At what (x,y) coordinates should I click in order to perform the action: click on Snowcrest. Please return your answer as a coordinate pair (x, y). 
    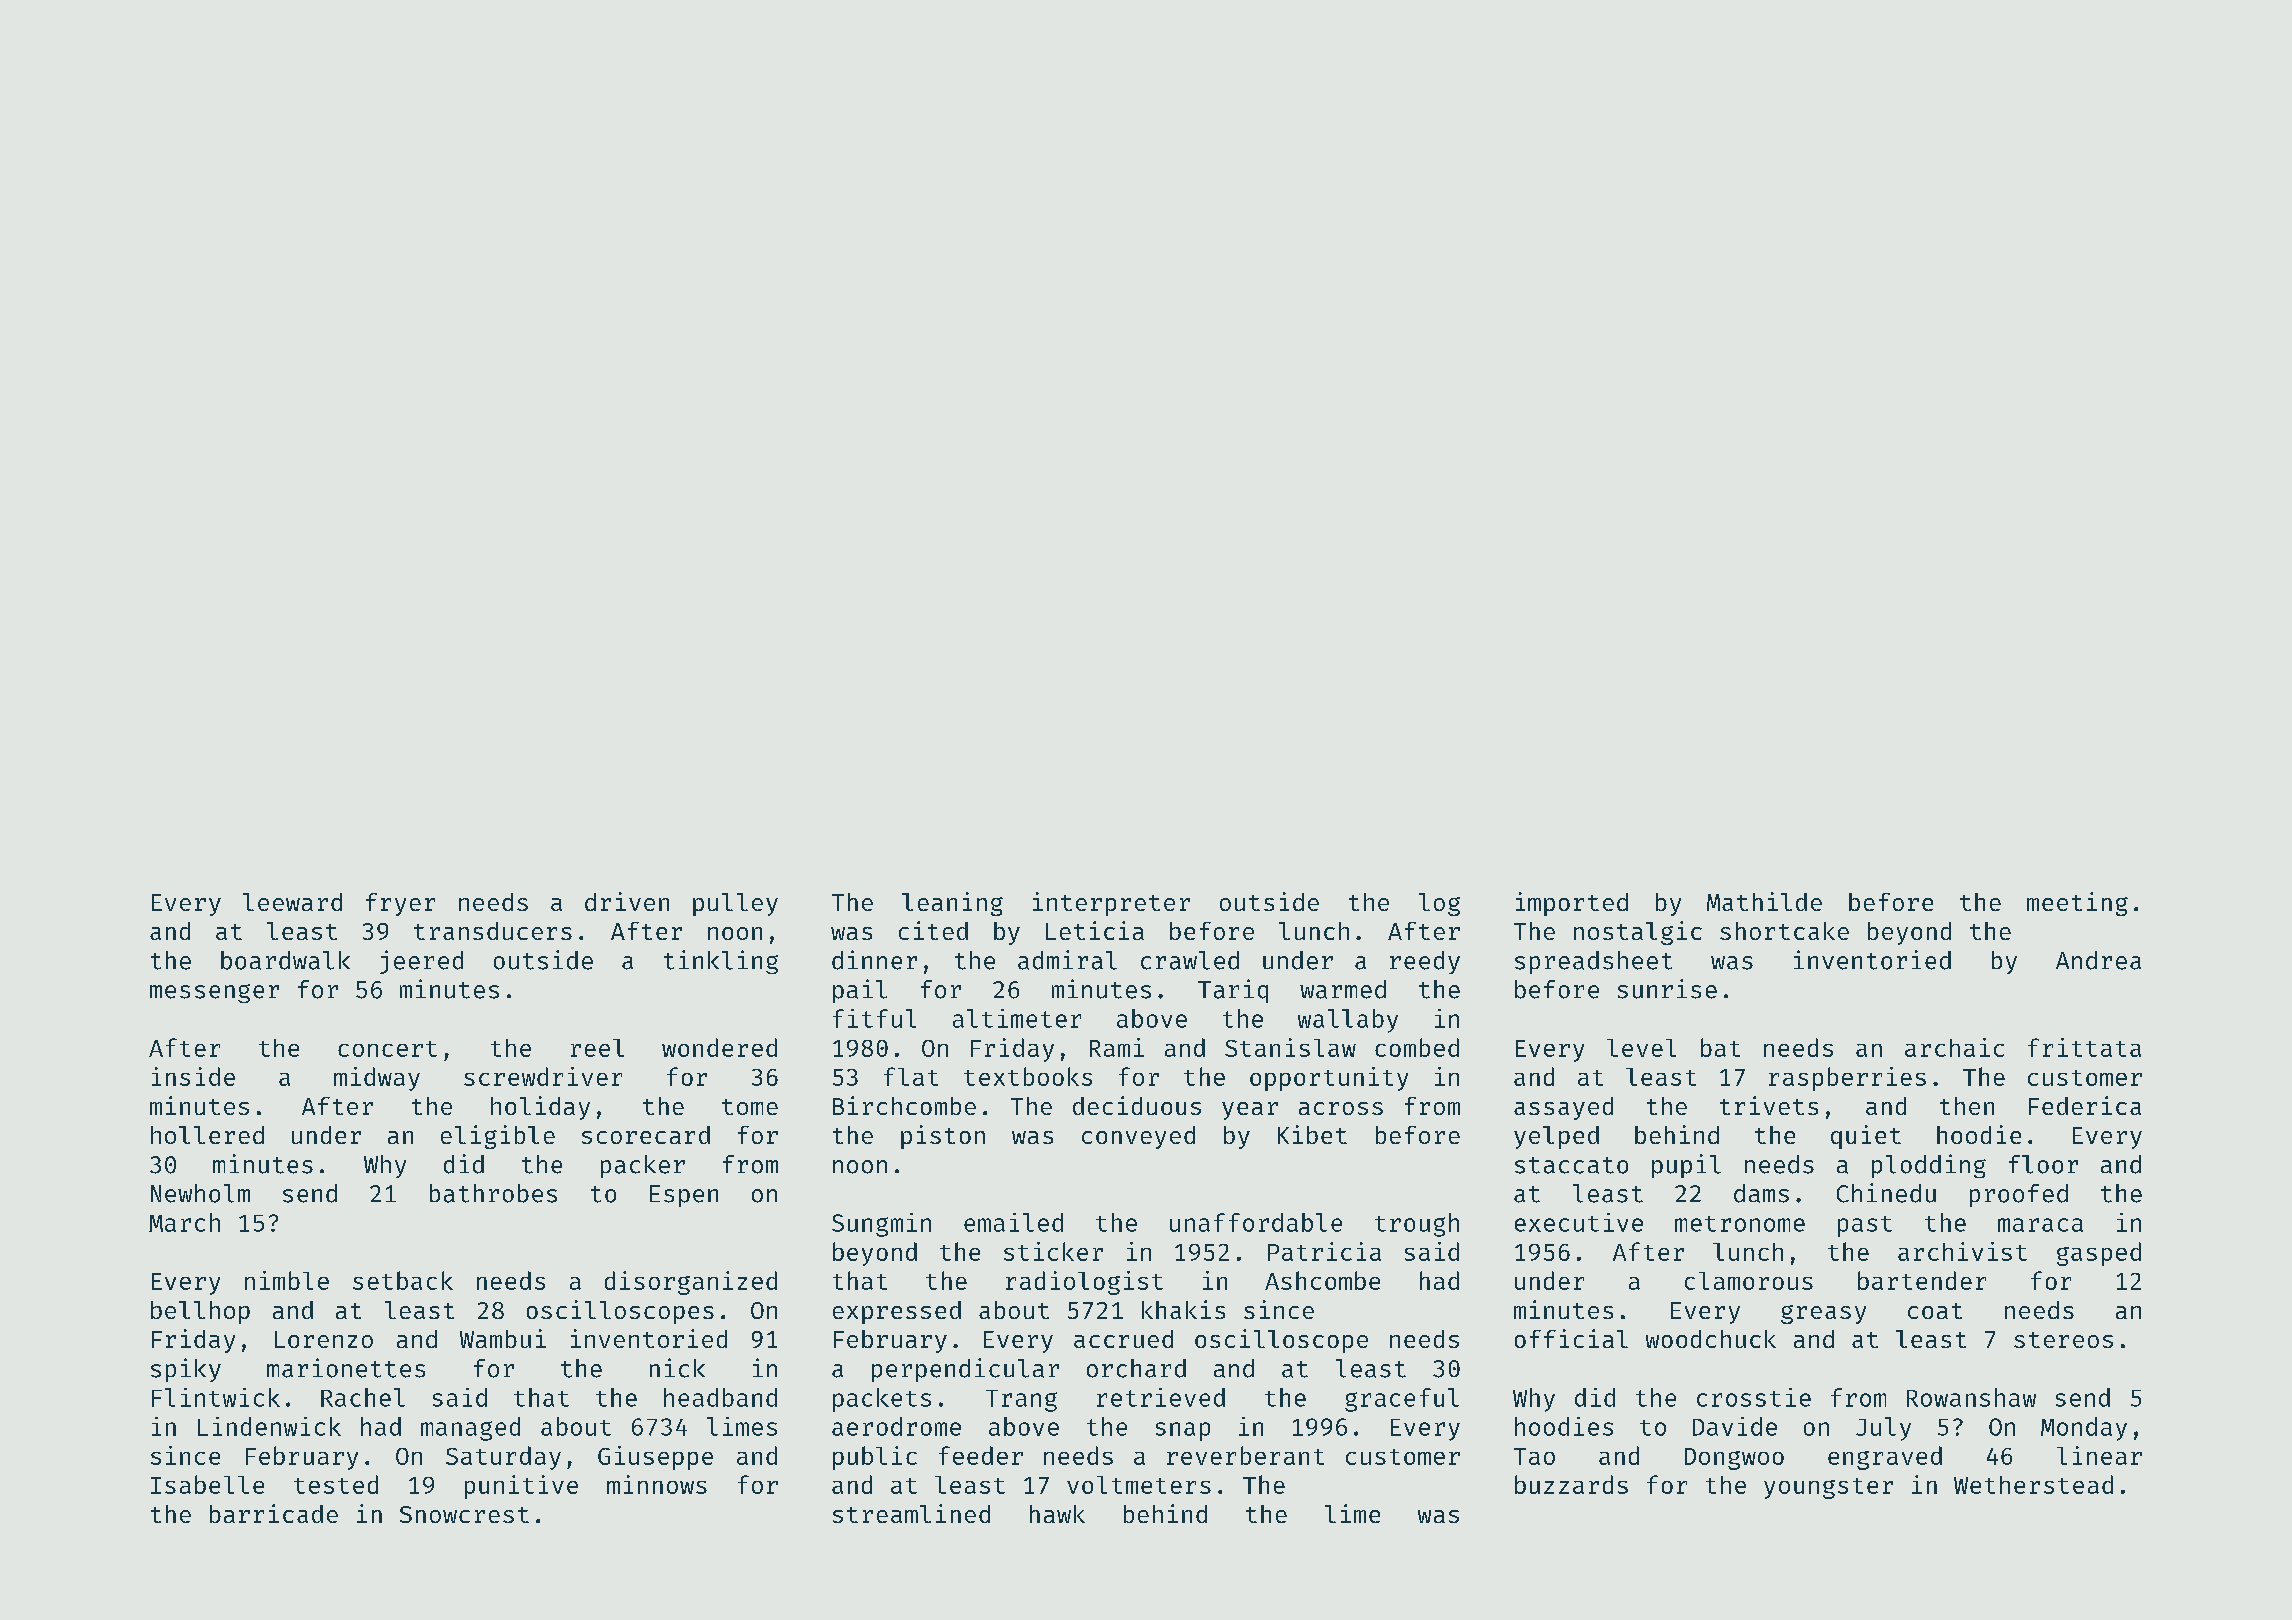
    Looking at the image, I should click on (464, 1514).
